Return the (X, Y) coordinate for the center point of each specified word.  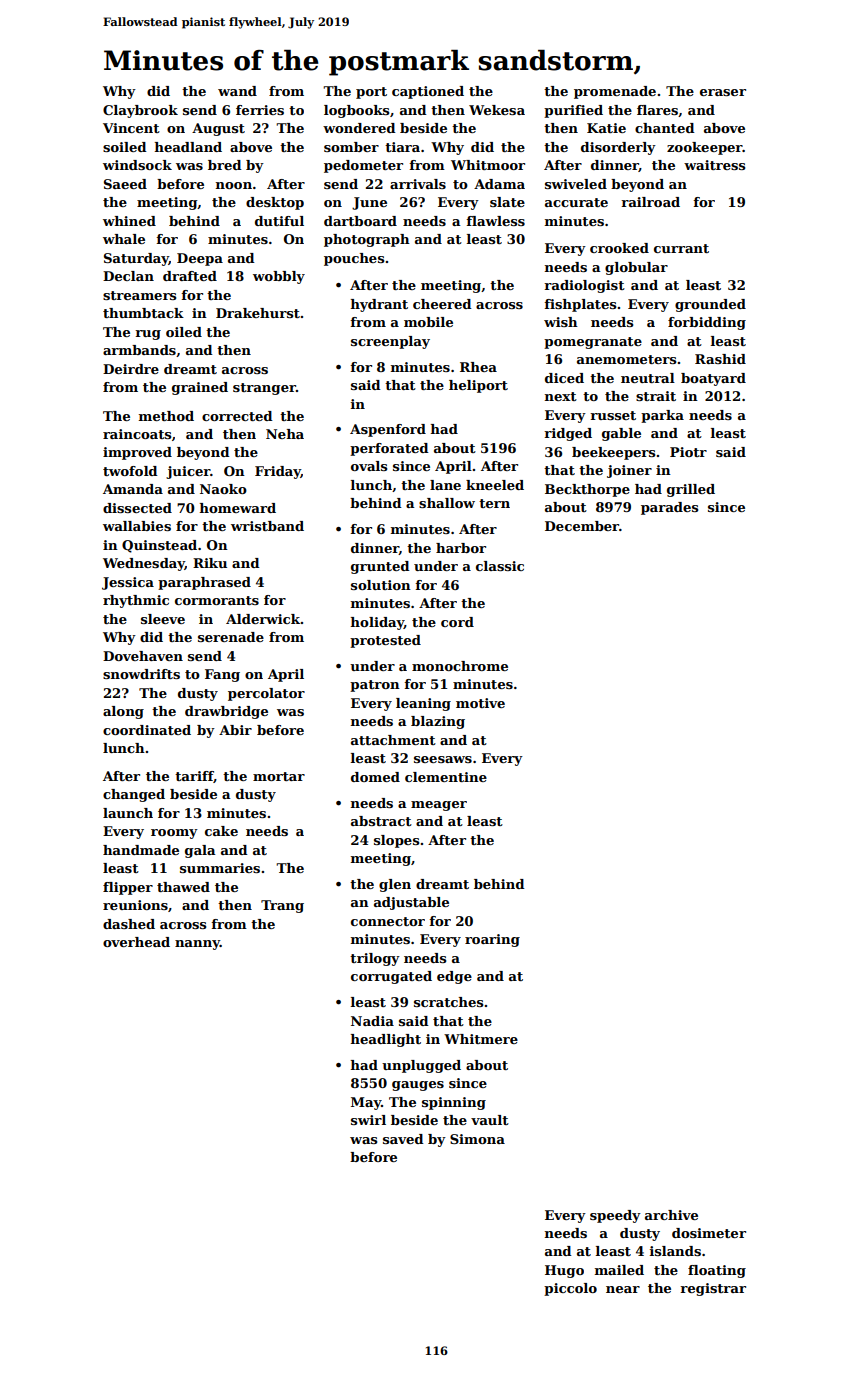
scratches (448, 1002)
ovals (369, 466)
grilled (691, 490)
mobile (428, 322)
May (366, 1103)
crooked (619, 248)
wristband (267, 526)
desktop (275, 203)
